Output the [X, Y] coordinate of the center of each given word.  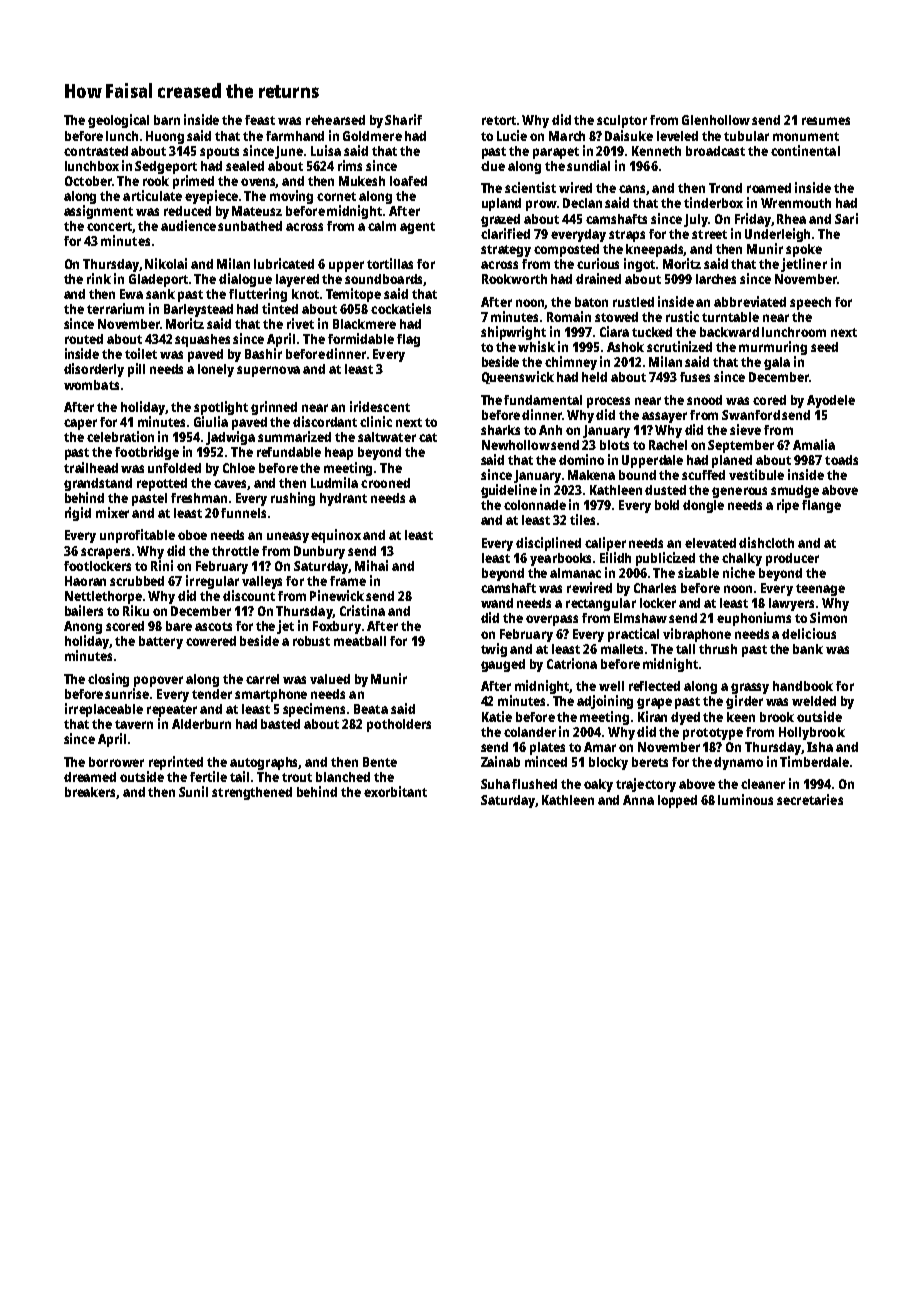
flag [408, 340]
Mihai [371, 565]
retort [499, 120]
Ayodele [831, 401]
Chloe [239, 468]
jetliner [804, 265]
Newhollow [516, 445]
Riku [136, 610]
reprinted [176, 763]
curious [598, 263]
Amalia [814, 444]
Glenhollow [716, 120]
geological [118, 121]
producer [792, 559]
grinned [274, 408]
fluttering [258, 295]
